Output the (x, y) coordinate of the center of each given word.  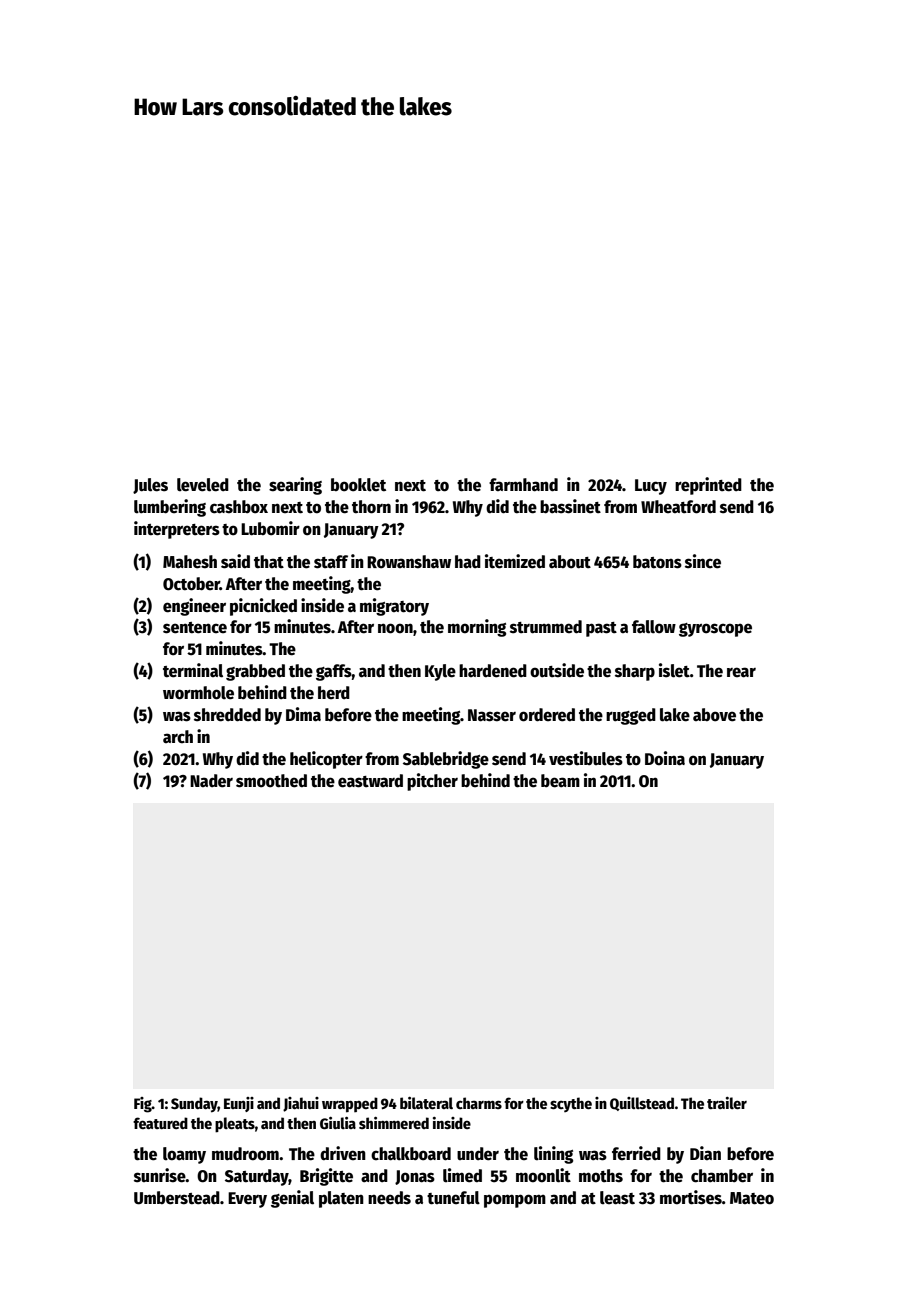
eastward (370, 781)
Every (247, 1200)
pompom (515, 1201)
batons (657, 562)
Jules (150, 486)
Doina (665, 758)
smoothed (271, 781)
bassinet (570, 506)
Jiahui (301, 1104)
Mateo (752, 1198)
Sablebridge (446, 760)
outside (557, 670)
